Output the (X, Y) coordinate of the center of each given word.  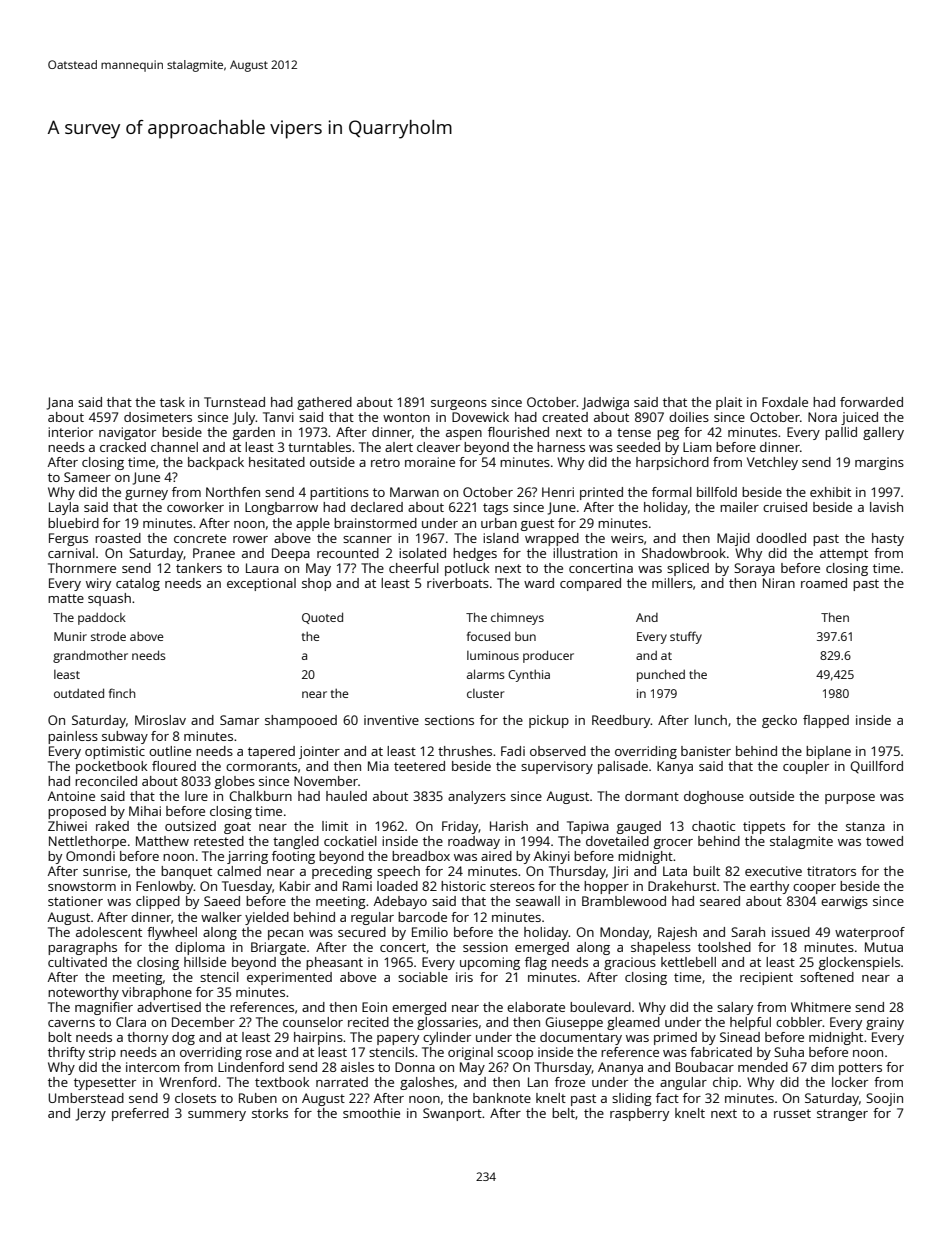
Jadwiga (605, 403)
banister (706, 751)
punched (661, 675)
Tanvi (278, 417)
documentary (581, 1038)
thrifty (66, 1053)
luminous (493, 655)
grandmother (90, 656)
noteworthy (83, 993)
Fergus (68, 539)
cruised (785, 507)
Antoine (71, 796)
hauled (346, 796)
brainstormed (375, 523)
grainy (885, 1023)
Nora (822, 417)
